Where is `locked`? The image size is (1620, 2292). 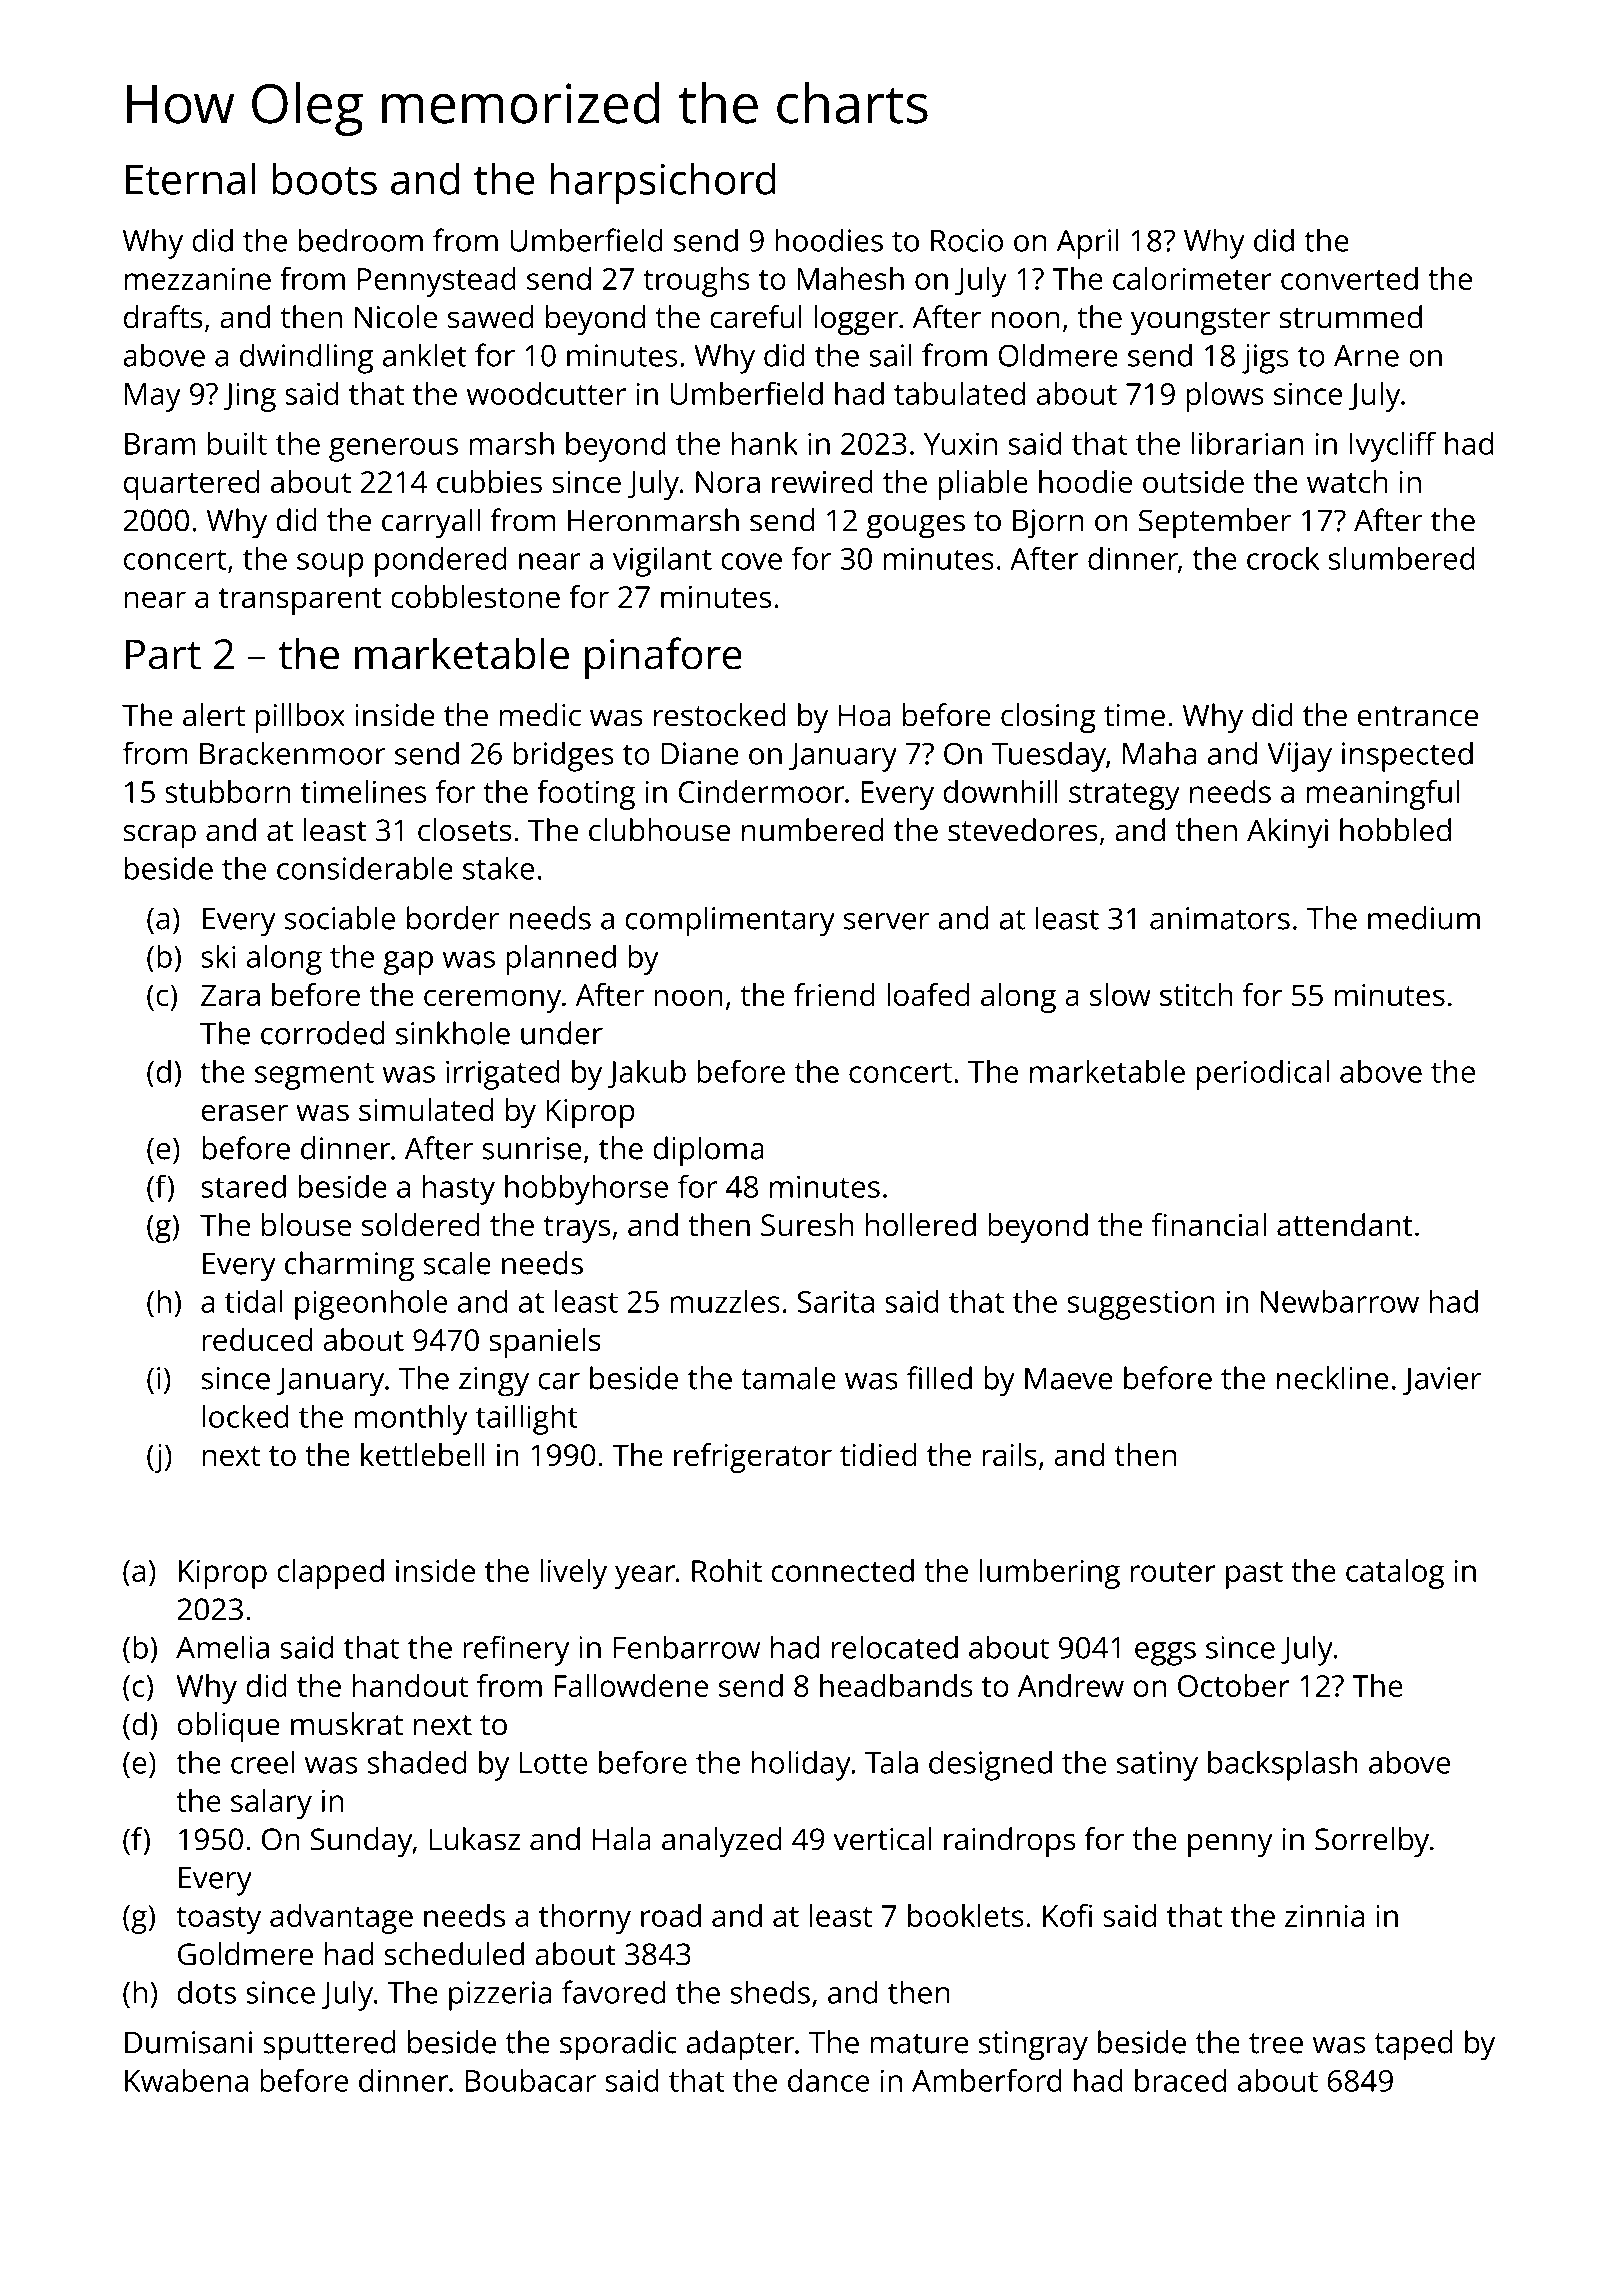 locked is located at coordinates (245, 1416).
